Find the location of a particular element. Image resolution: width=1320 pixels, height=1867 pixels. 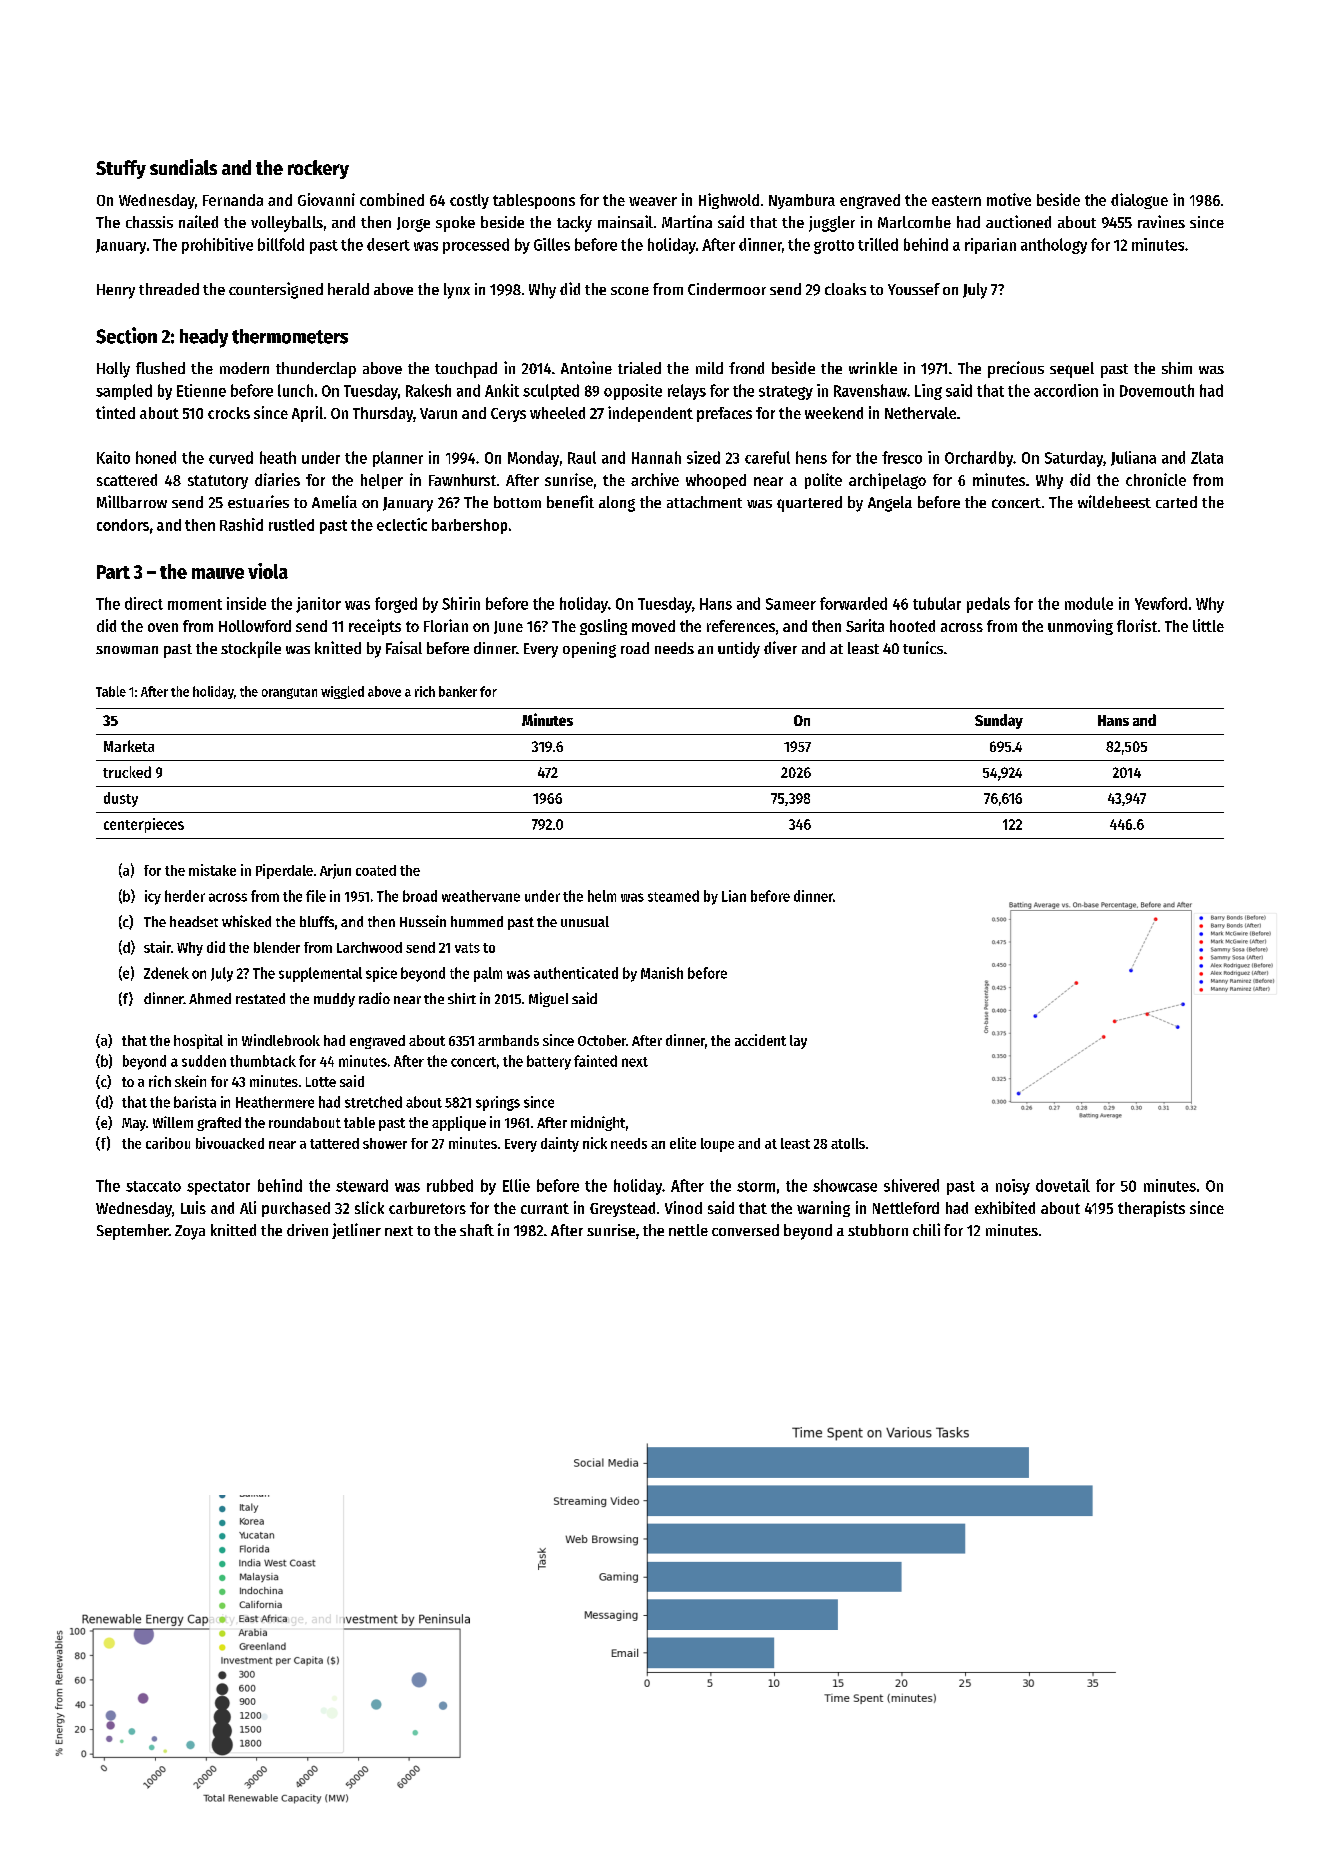

Manish is located at coordinates (662, 973).
